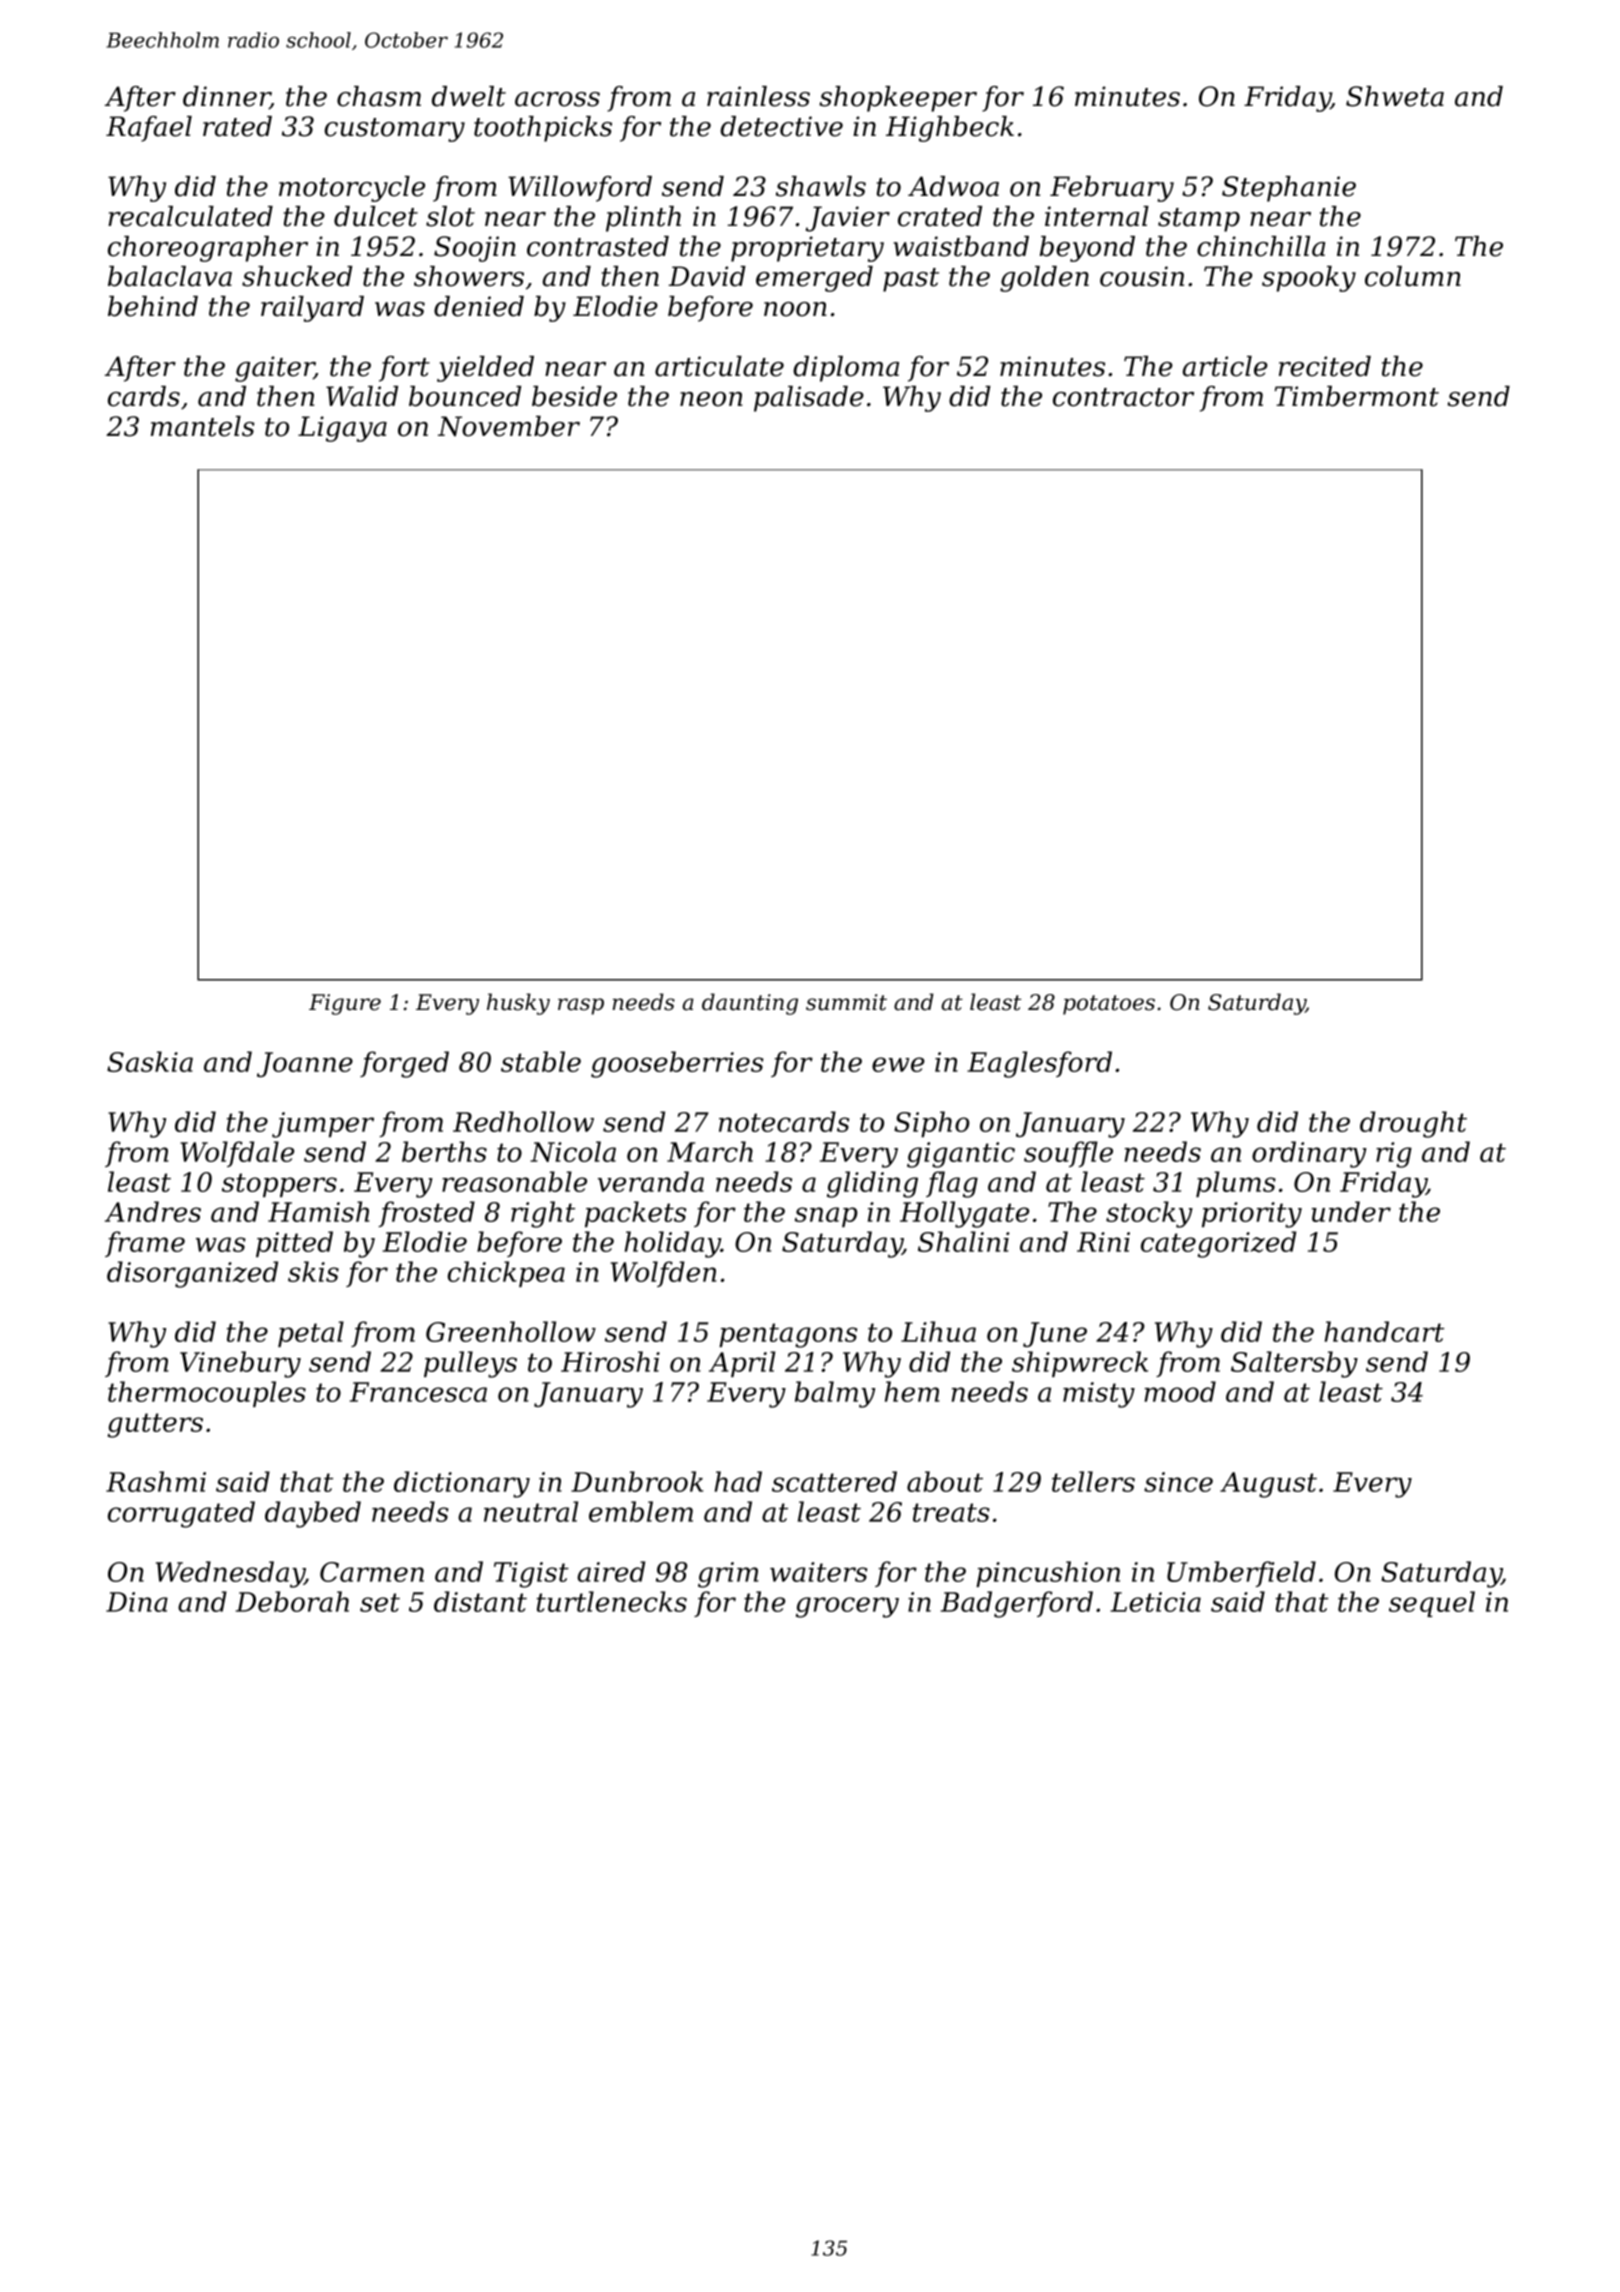  Describe the element at coordinates (226, 97) in the screenshot. I see `dinner` at that location.
